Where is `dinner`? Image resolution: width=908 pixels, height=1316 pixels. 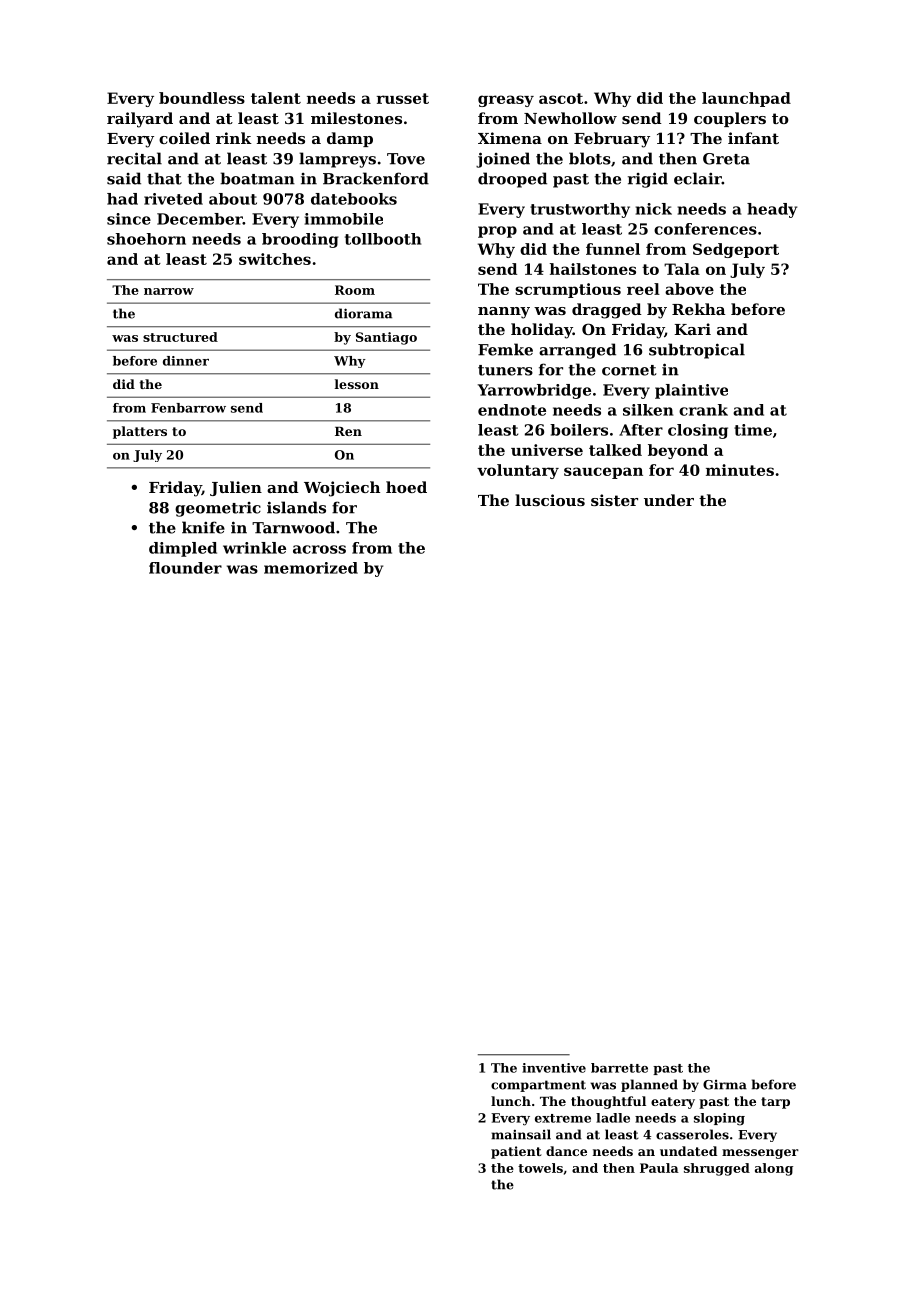
dinner is located at coordinates (186, 361).
